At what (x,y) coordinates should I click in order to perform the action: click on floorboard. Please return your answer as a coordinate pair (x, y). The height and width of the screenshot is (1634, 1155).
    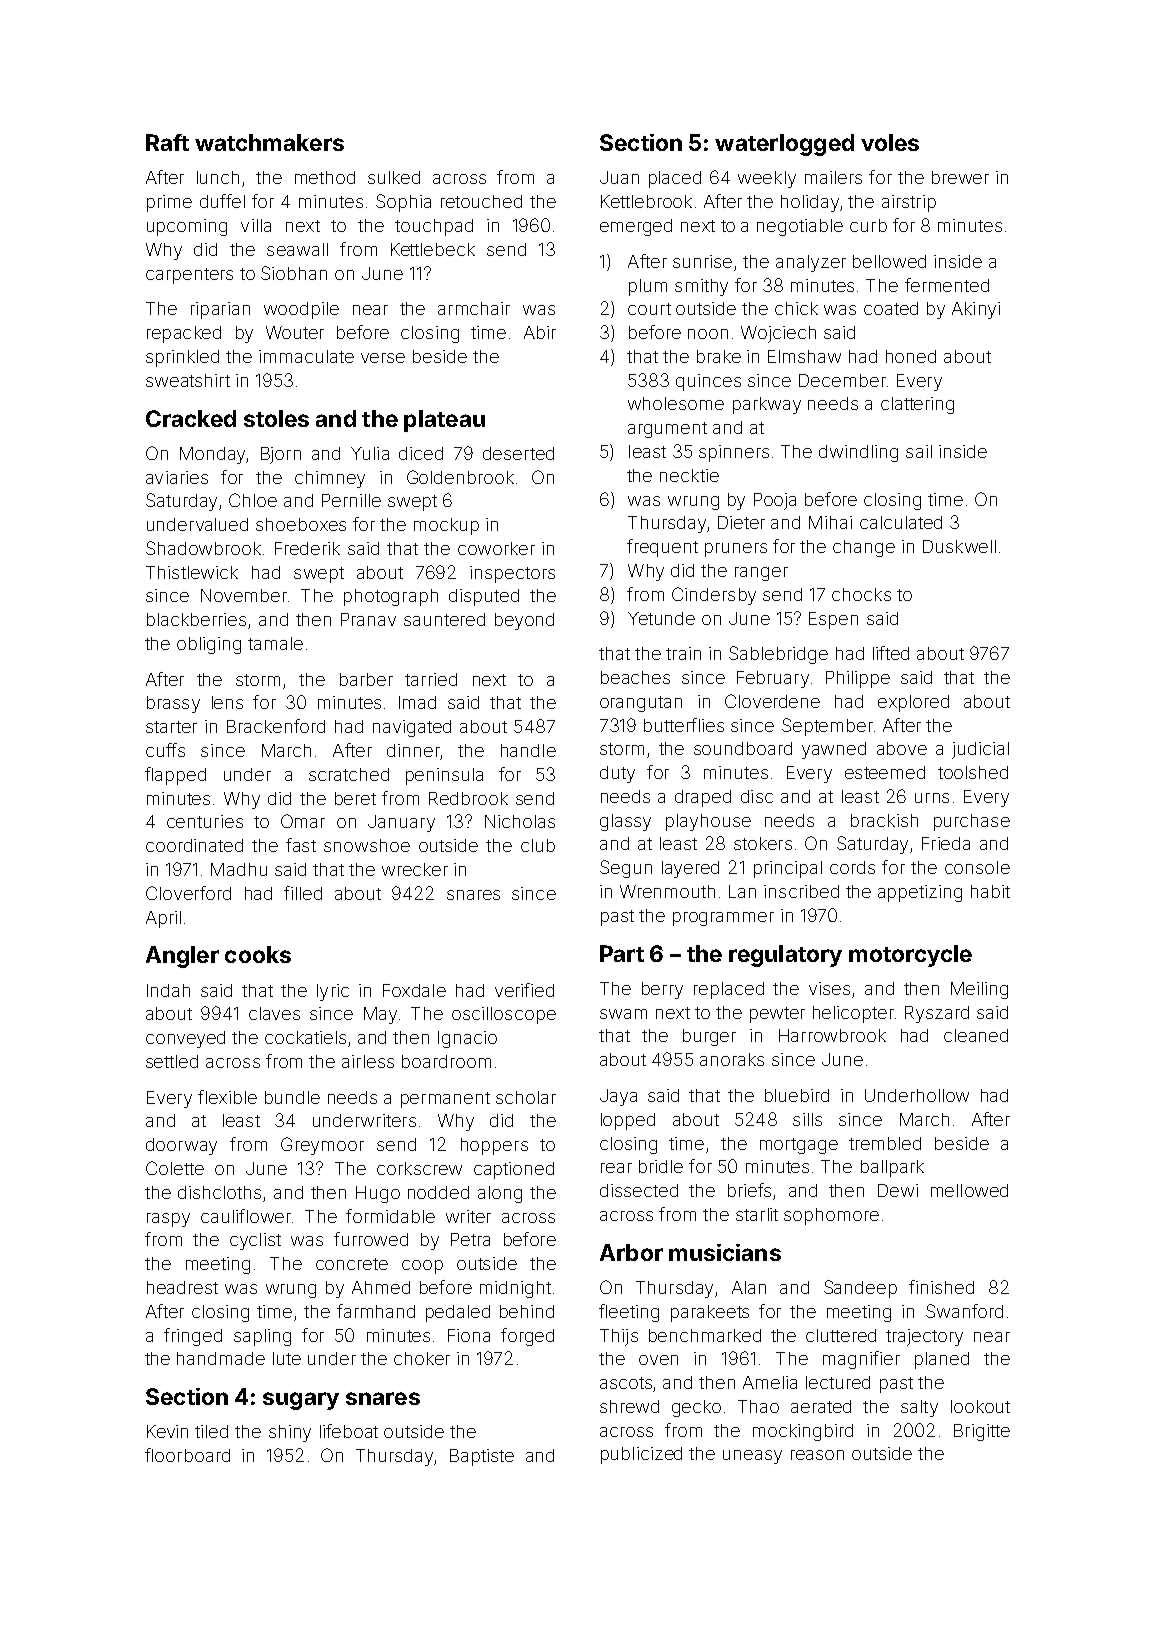
    Looking at the image, I should click on (187, 1455).
